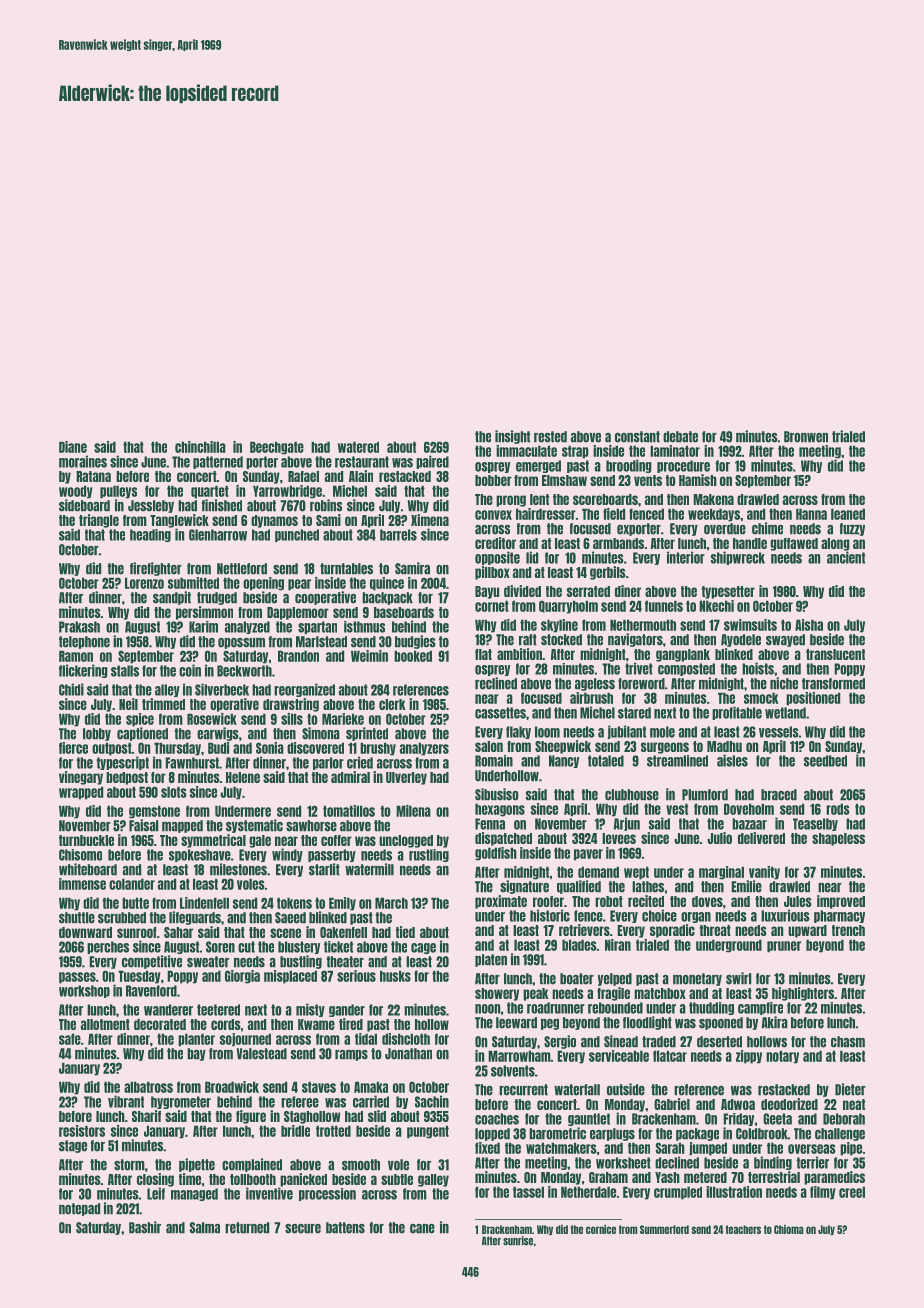  What do you see at coordinates (367, 734) in the page?
I see `sprinted` at bounding box center [367, 734].
